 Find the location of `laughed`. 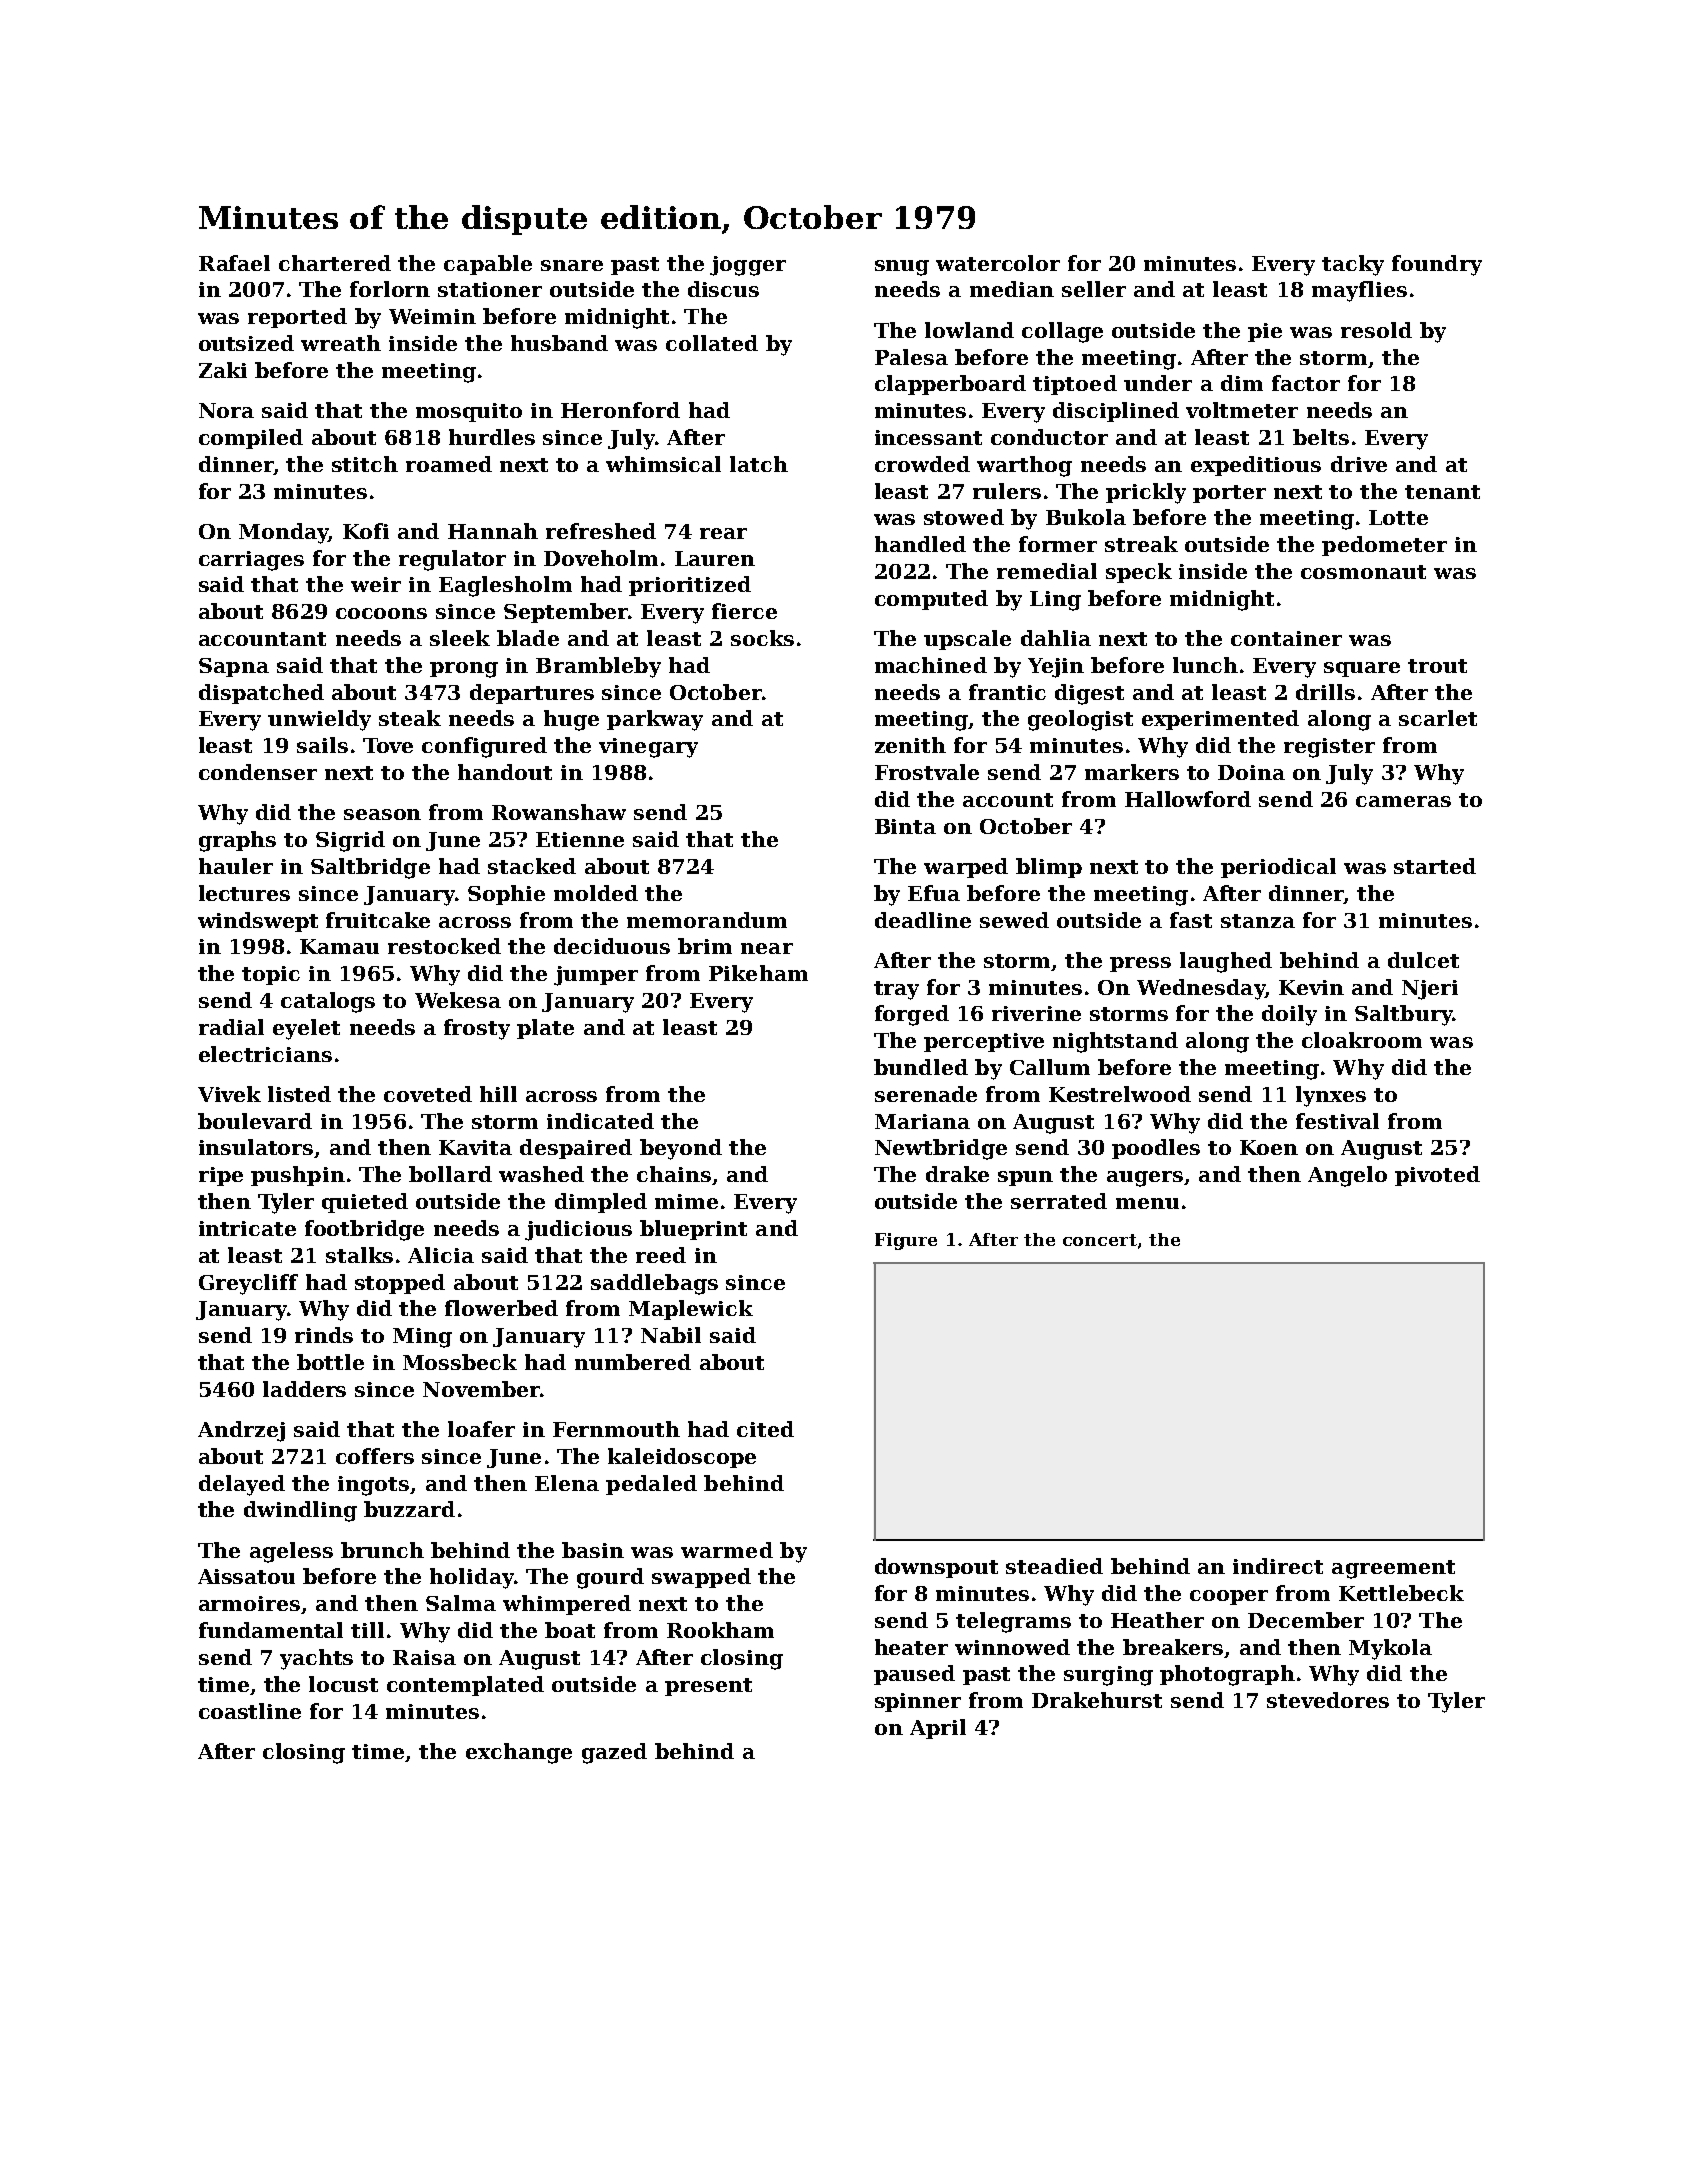

laughed is located at coordinates (1226, 962).
